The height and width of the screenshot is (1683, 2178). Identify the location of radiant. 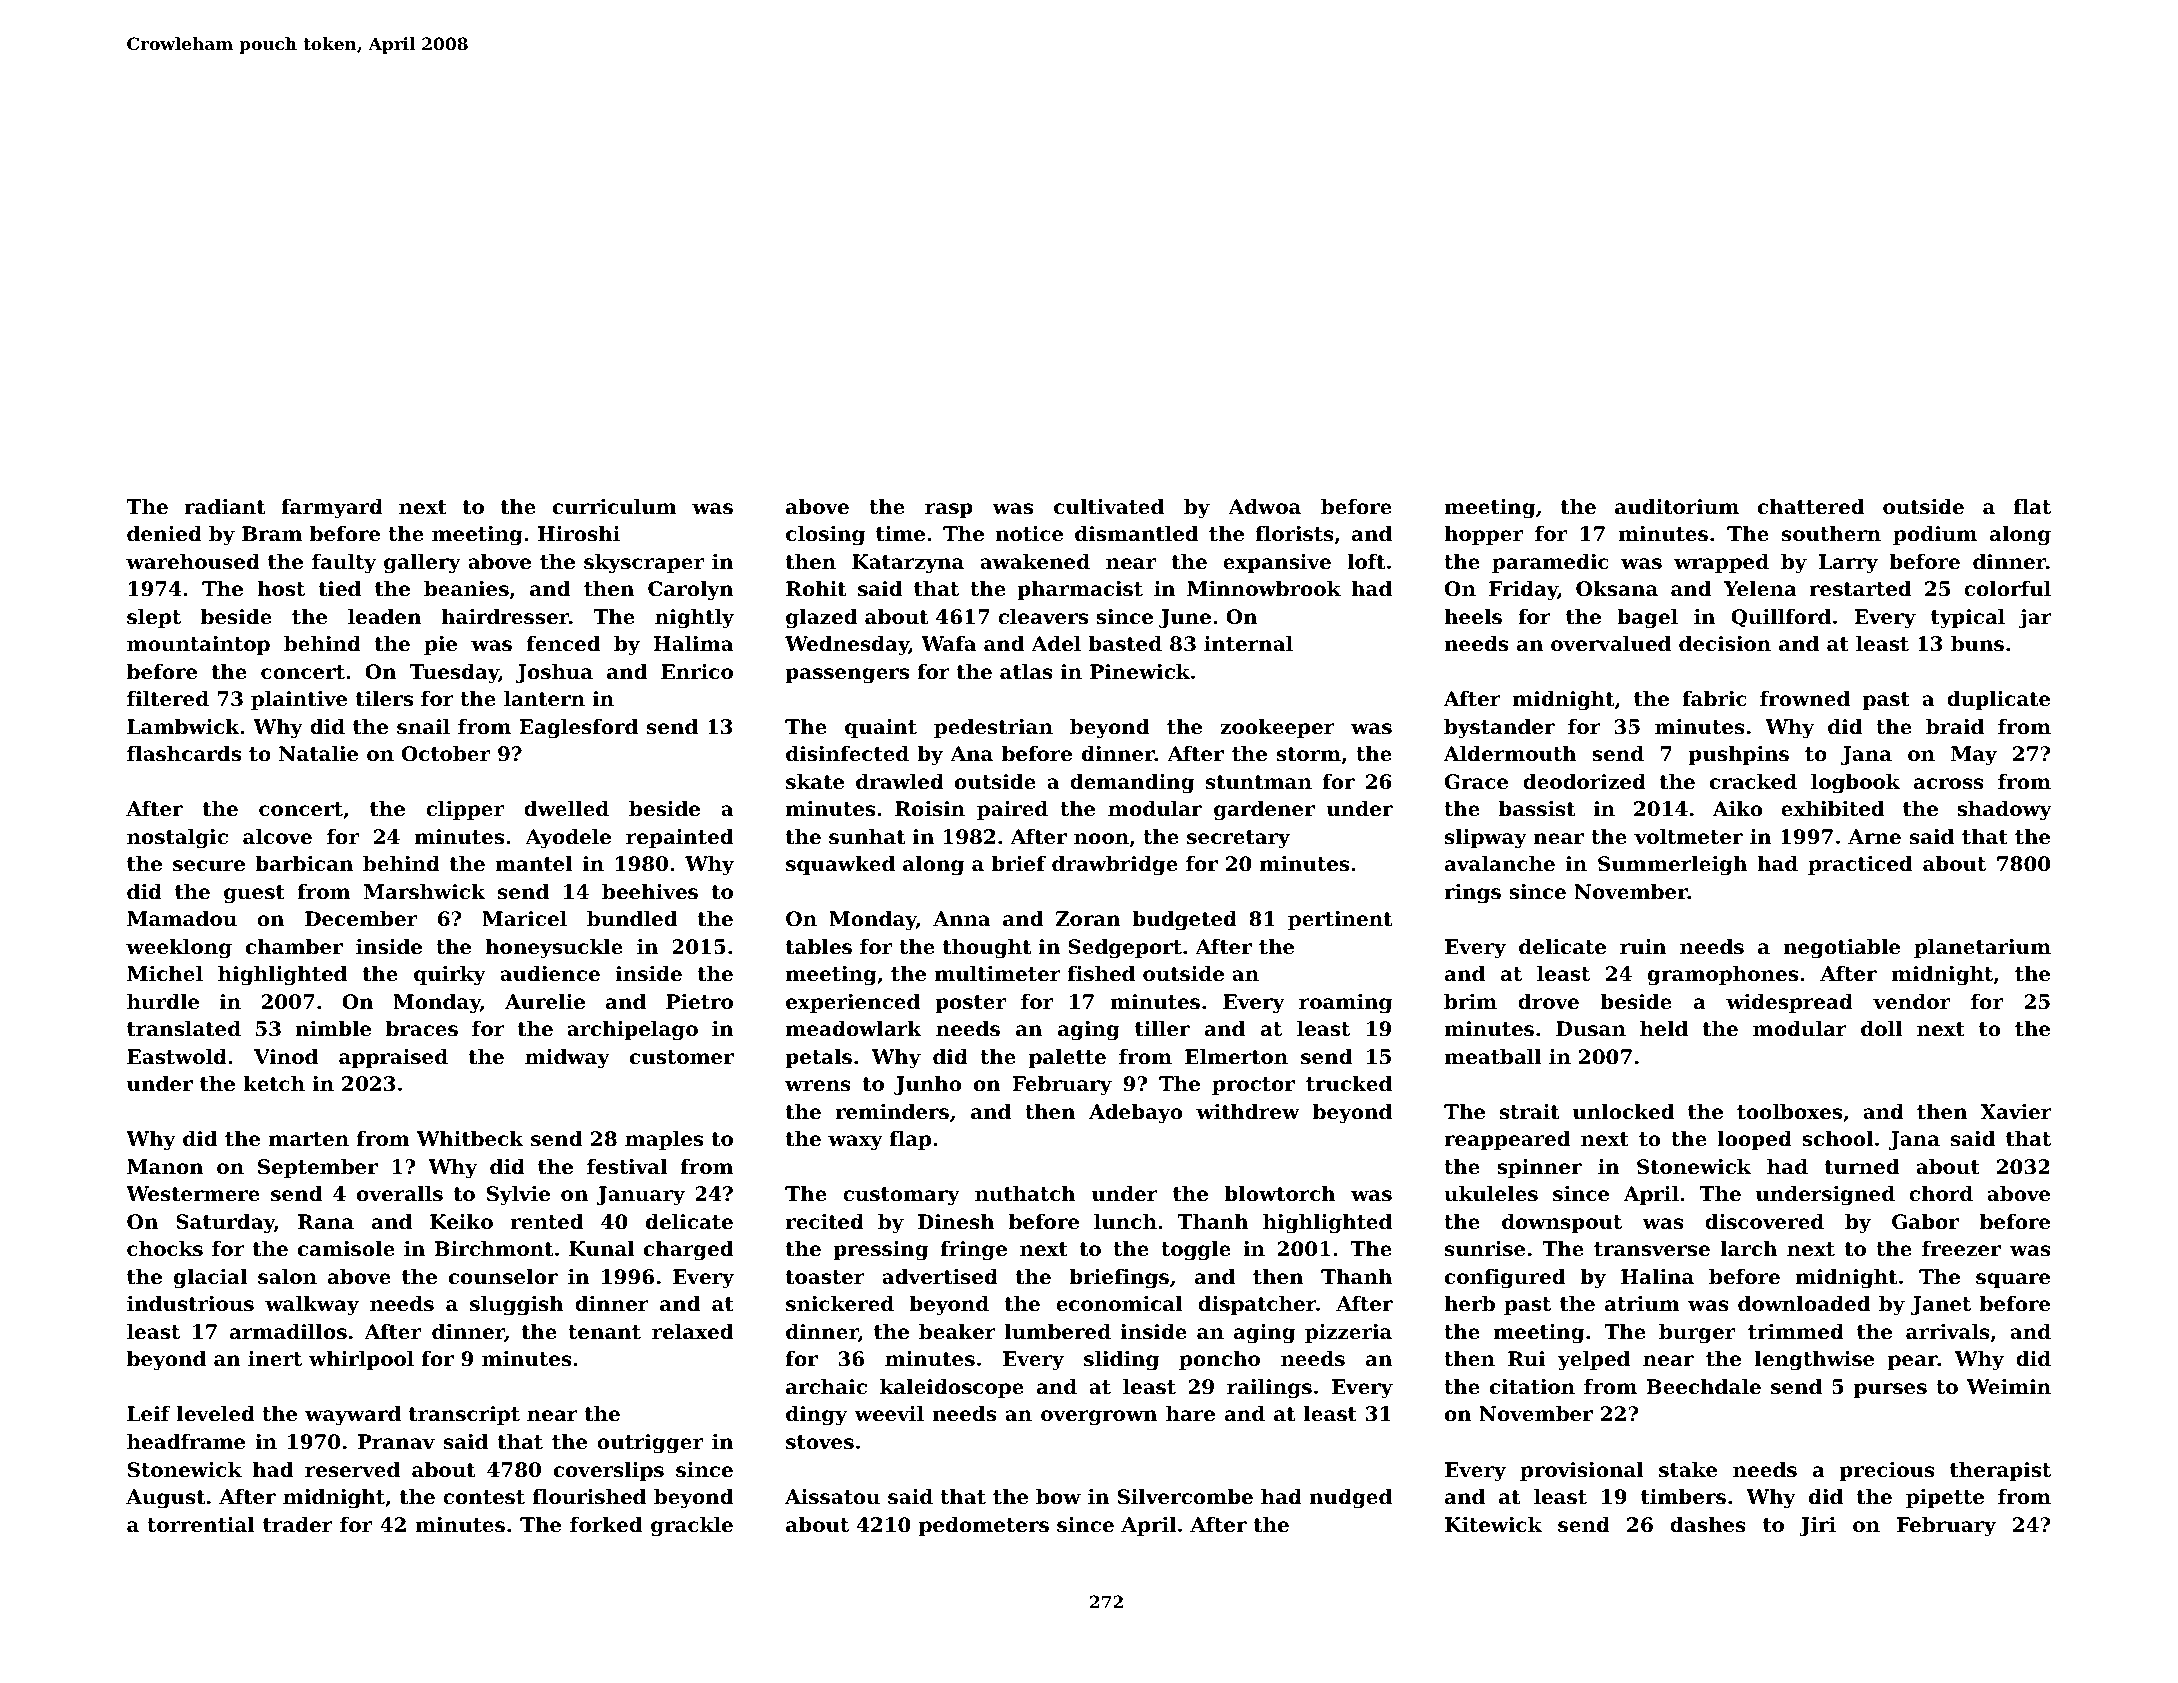
(224, 507).
